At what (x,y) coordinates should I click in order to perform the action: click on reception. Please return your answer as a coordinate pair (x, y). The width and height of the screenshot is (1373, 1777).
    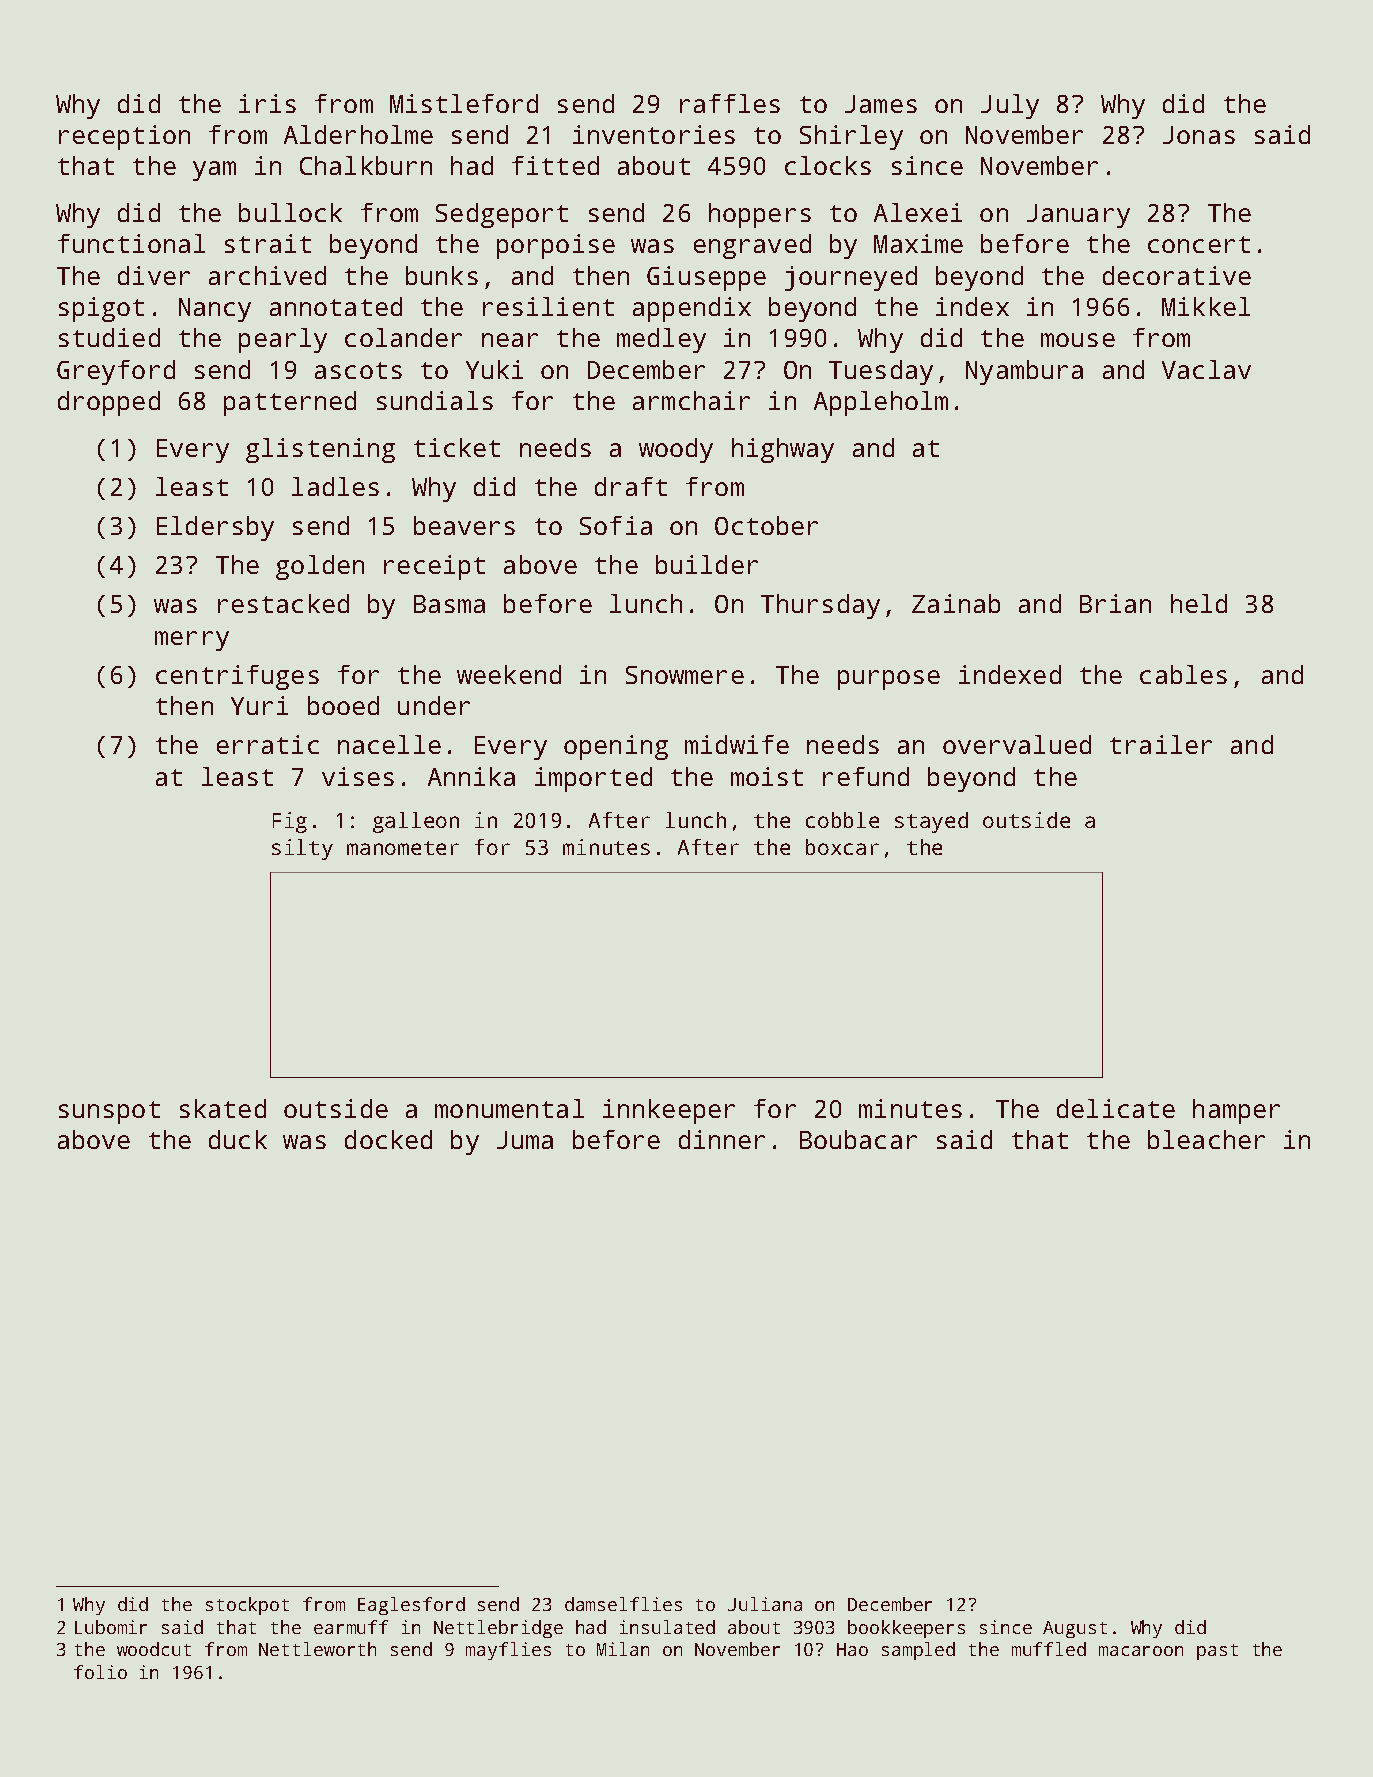
    Looking at the image, I should click on (124, 137).
